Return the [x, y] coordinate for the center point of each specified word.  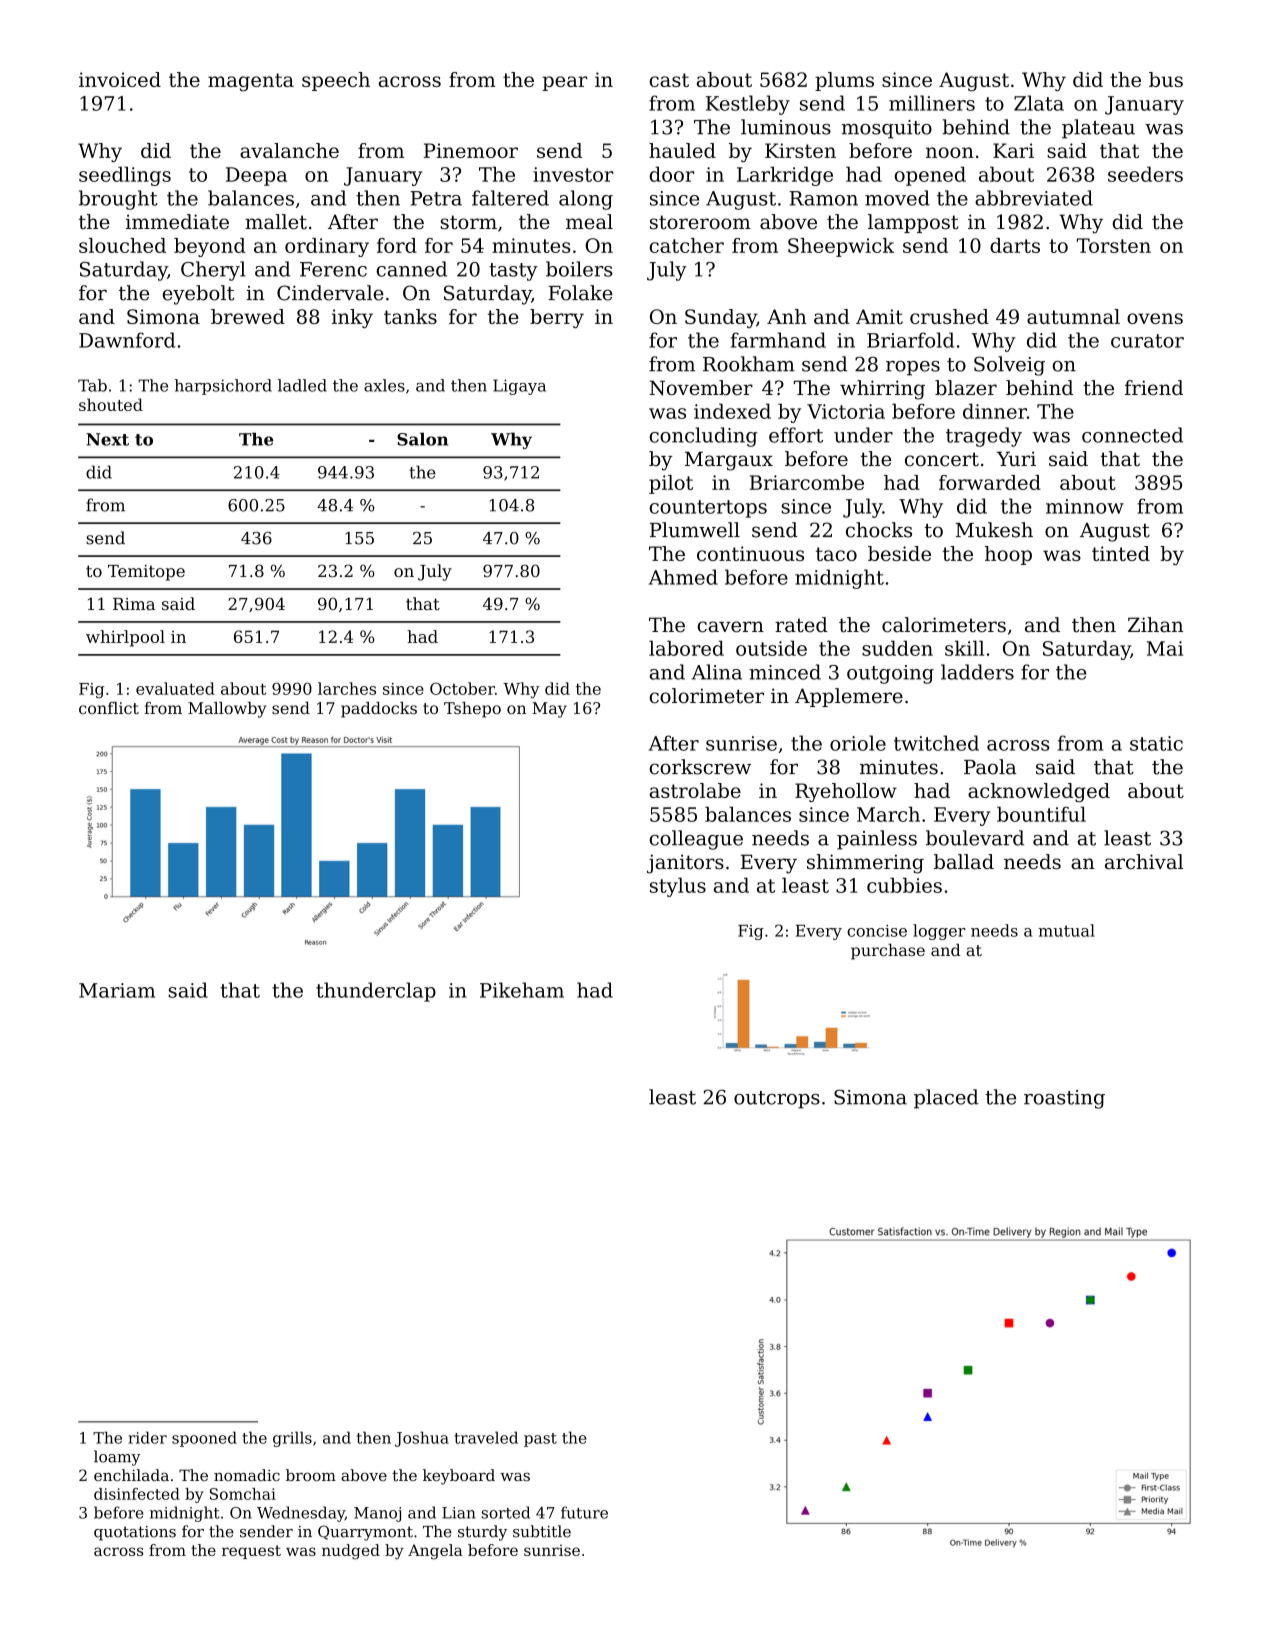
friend [1154, 387]
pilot [671, 484]
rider [147, 1437]
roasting [1064, 1099]
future [584, 1512]
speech [336, 81]
